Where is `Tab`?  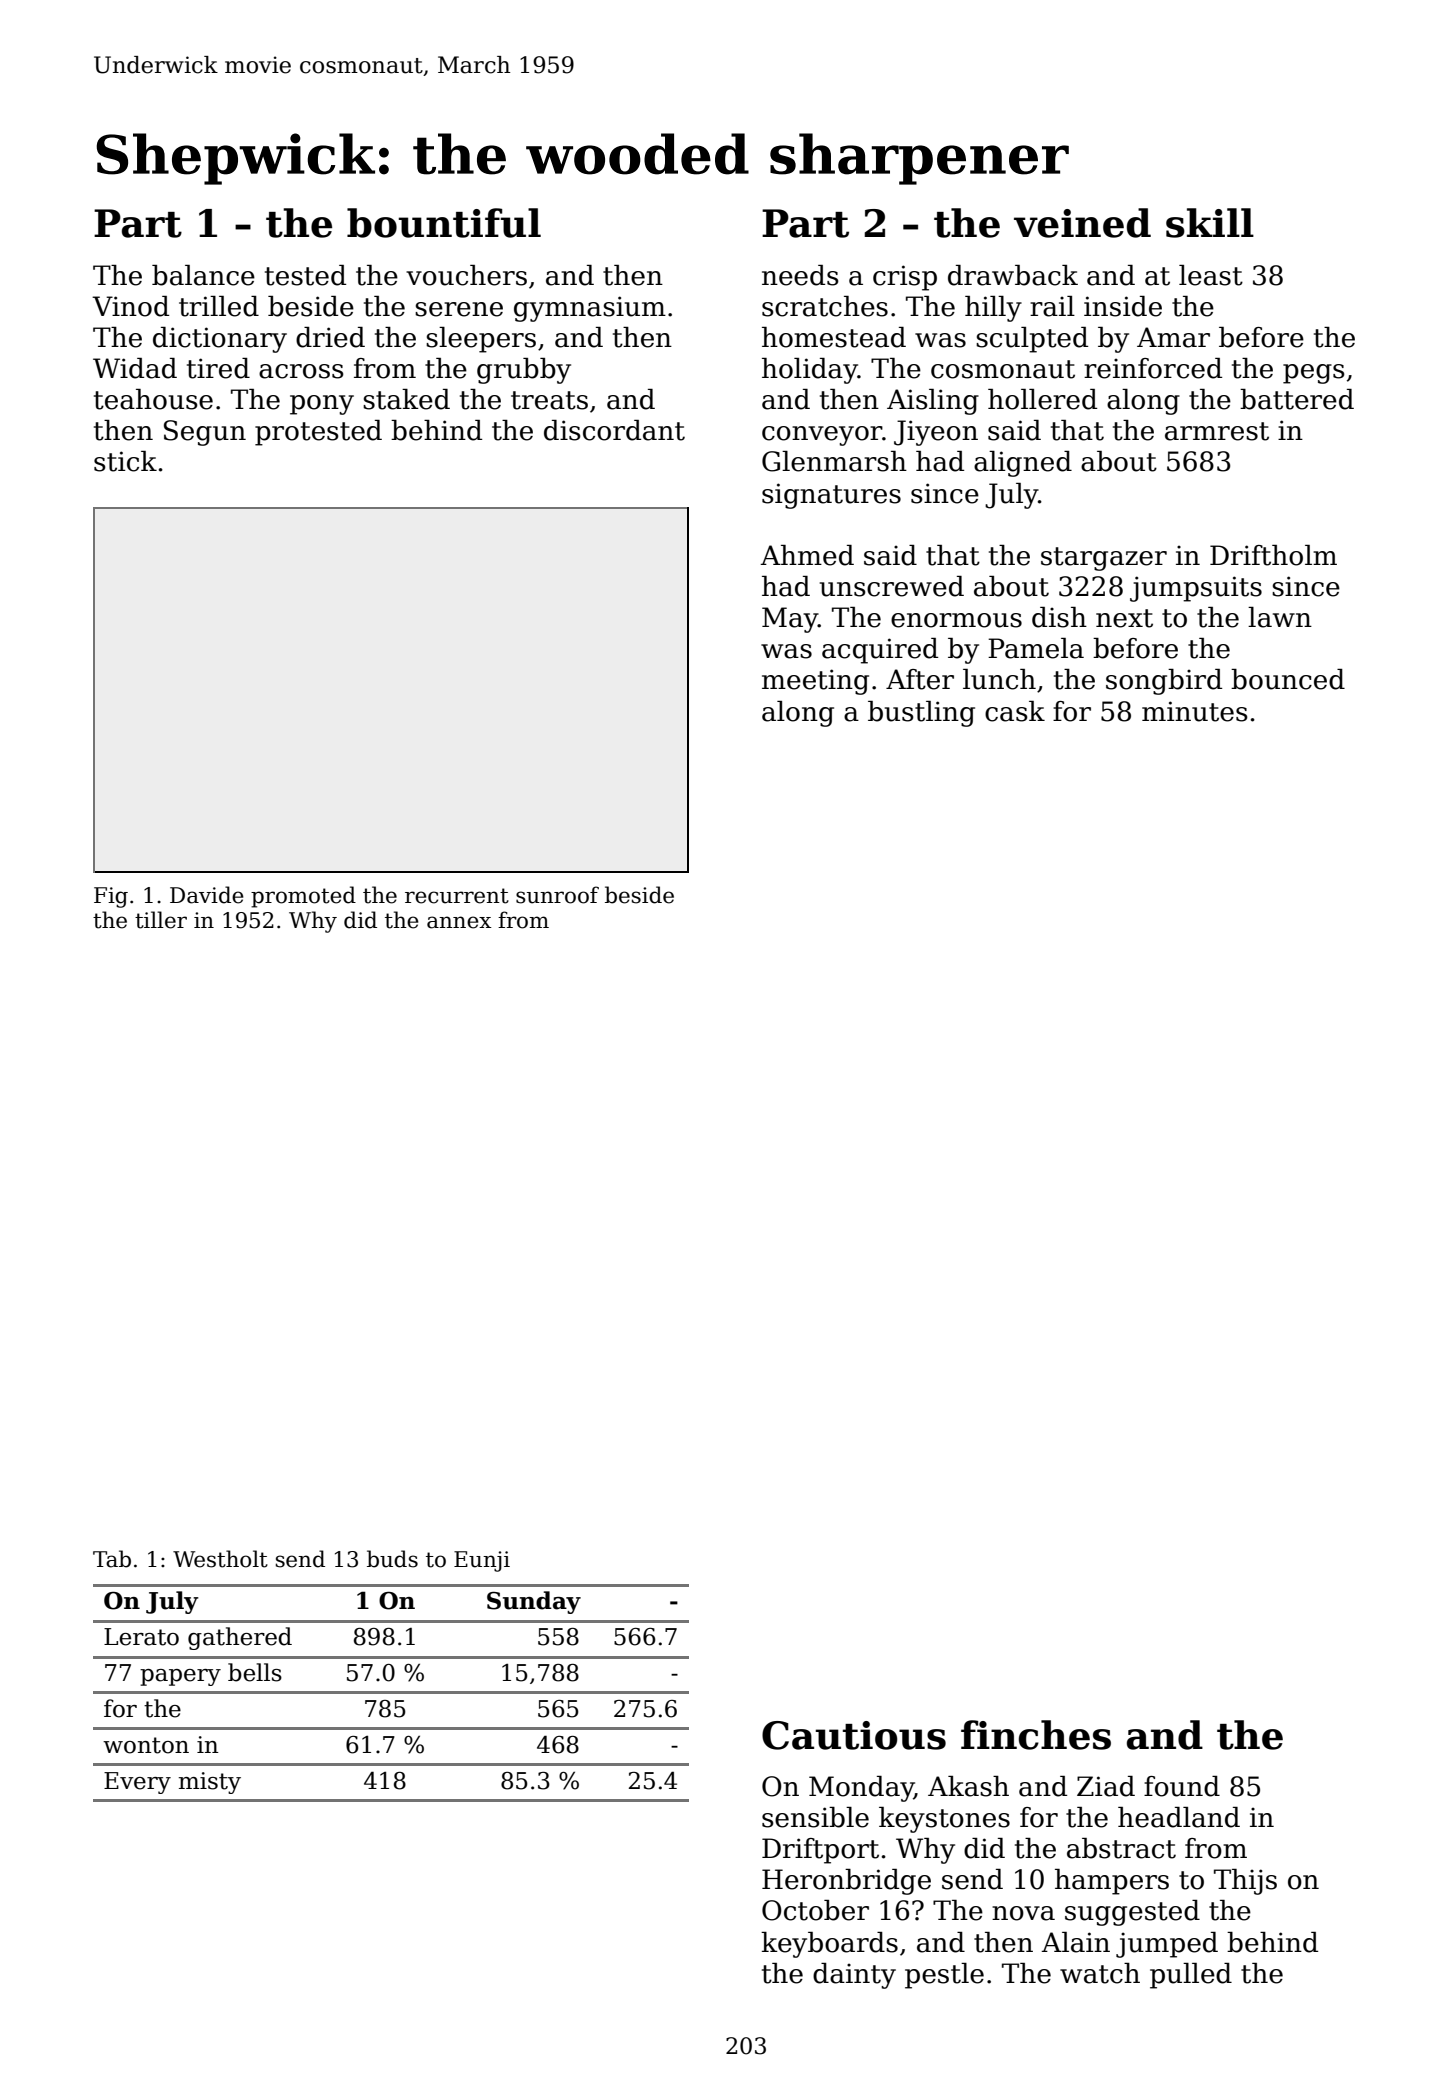
Tab is located at coordinates (112, 1559).
